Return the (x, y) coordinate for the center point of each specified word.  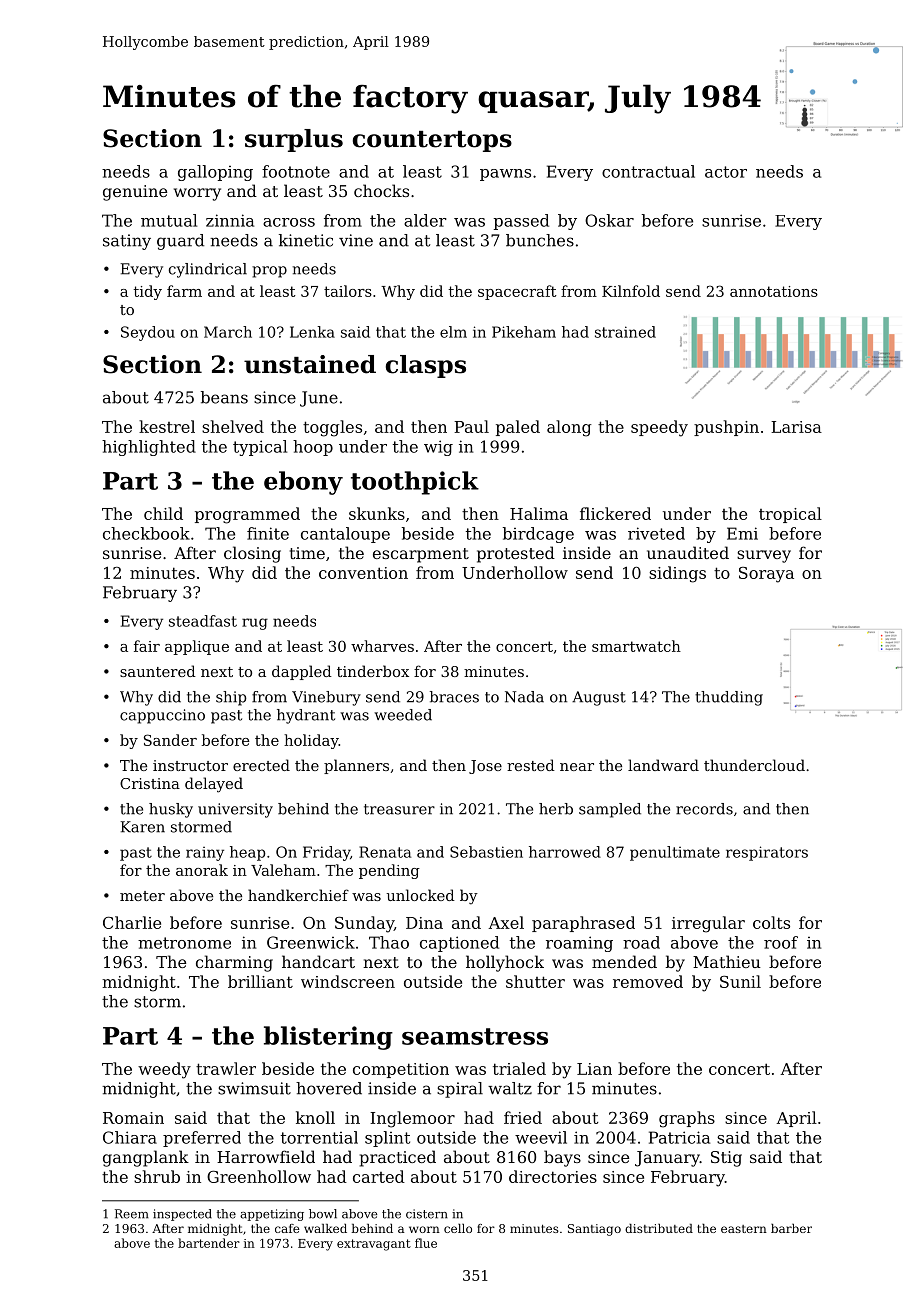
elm (453, 332)
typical (260, 448)
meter (142, 896)
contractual (648, 171)
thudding (729, 698)
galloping (215, 173)
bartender (209, 1243)
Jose (485, 767)
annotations (774, 291)
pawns (505, 175)
